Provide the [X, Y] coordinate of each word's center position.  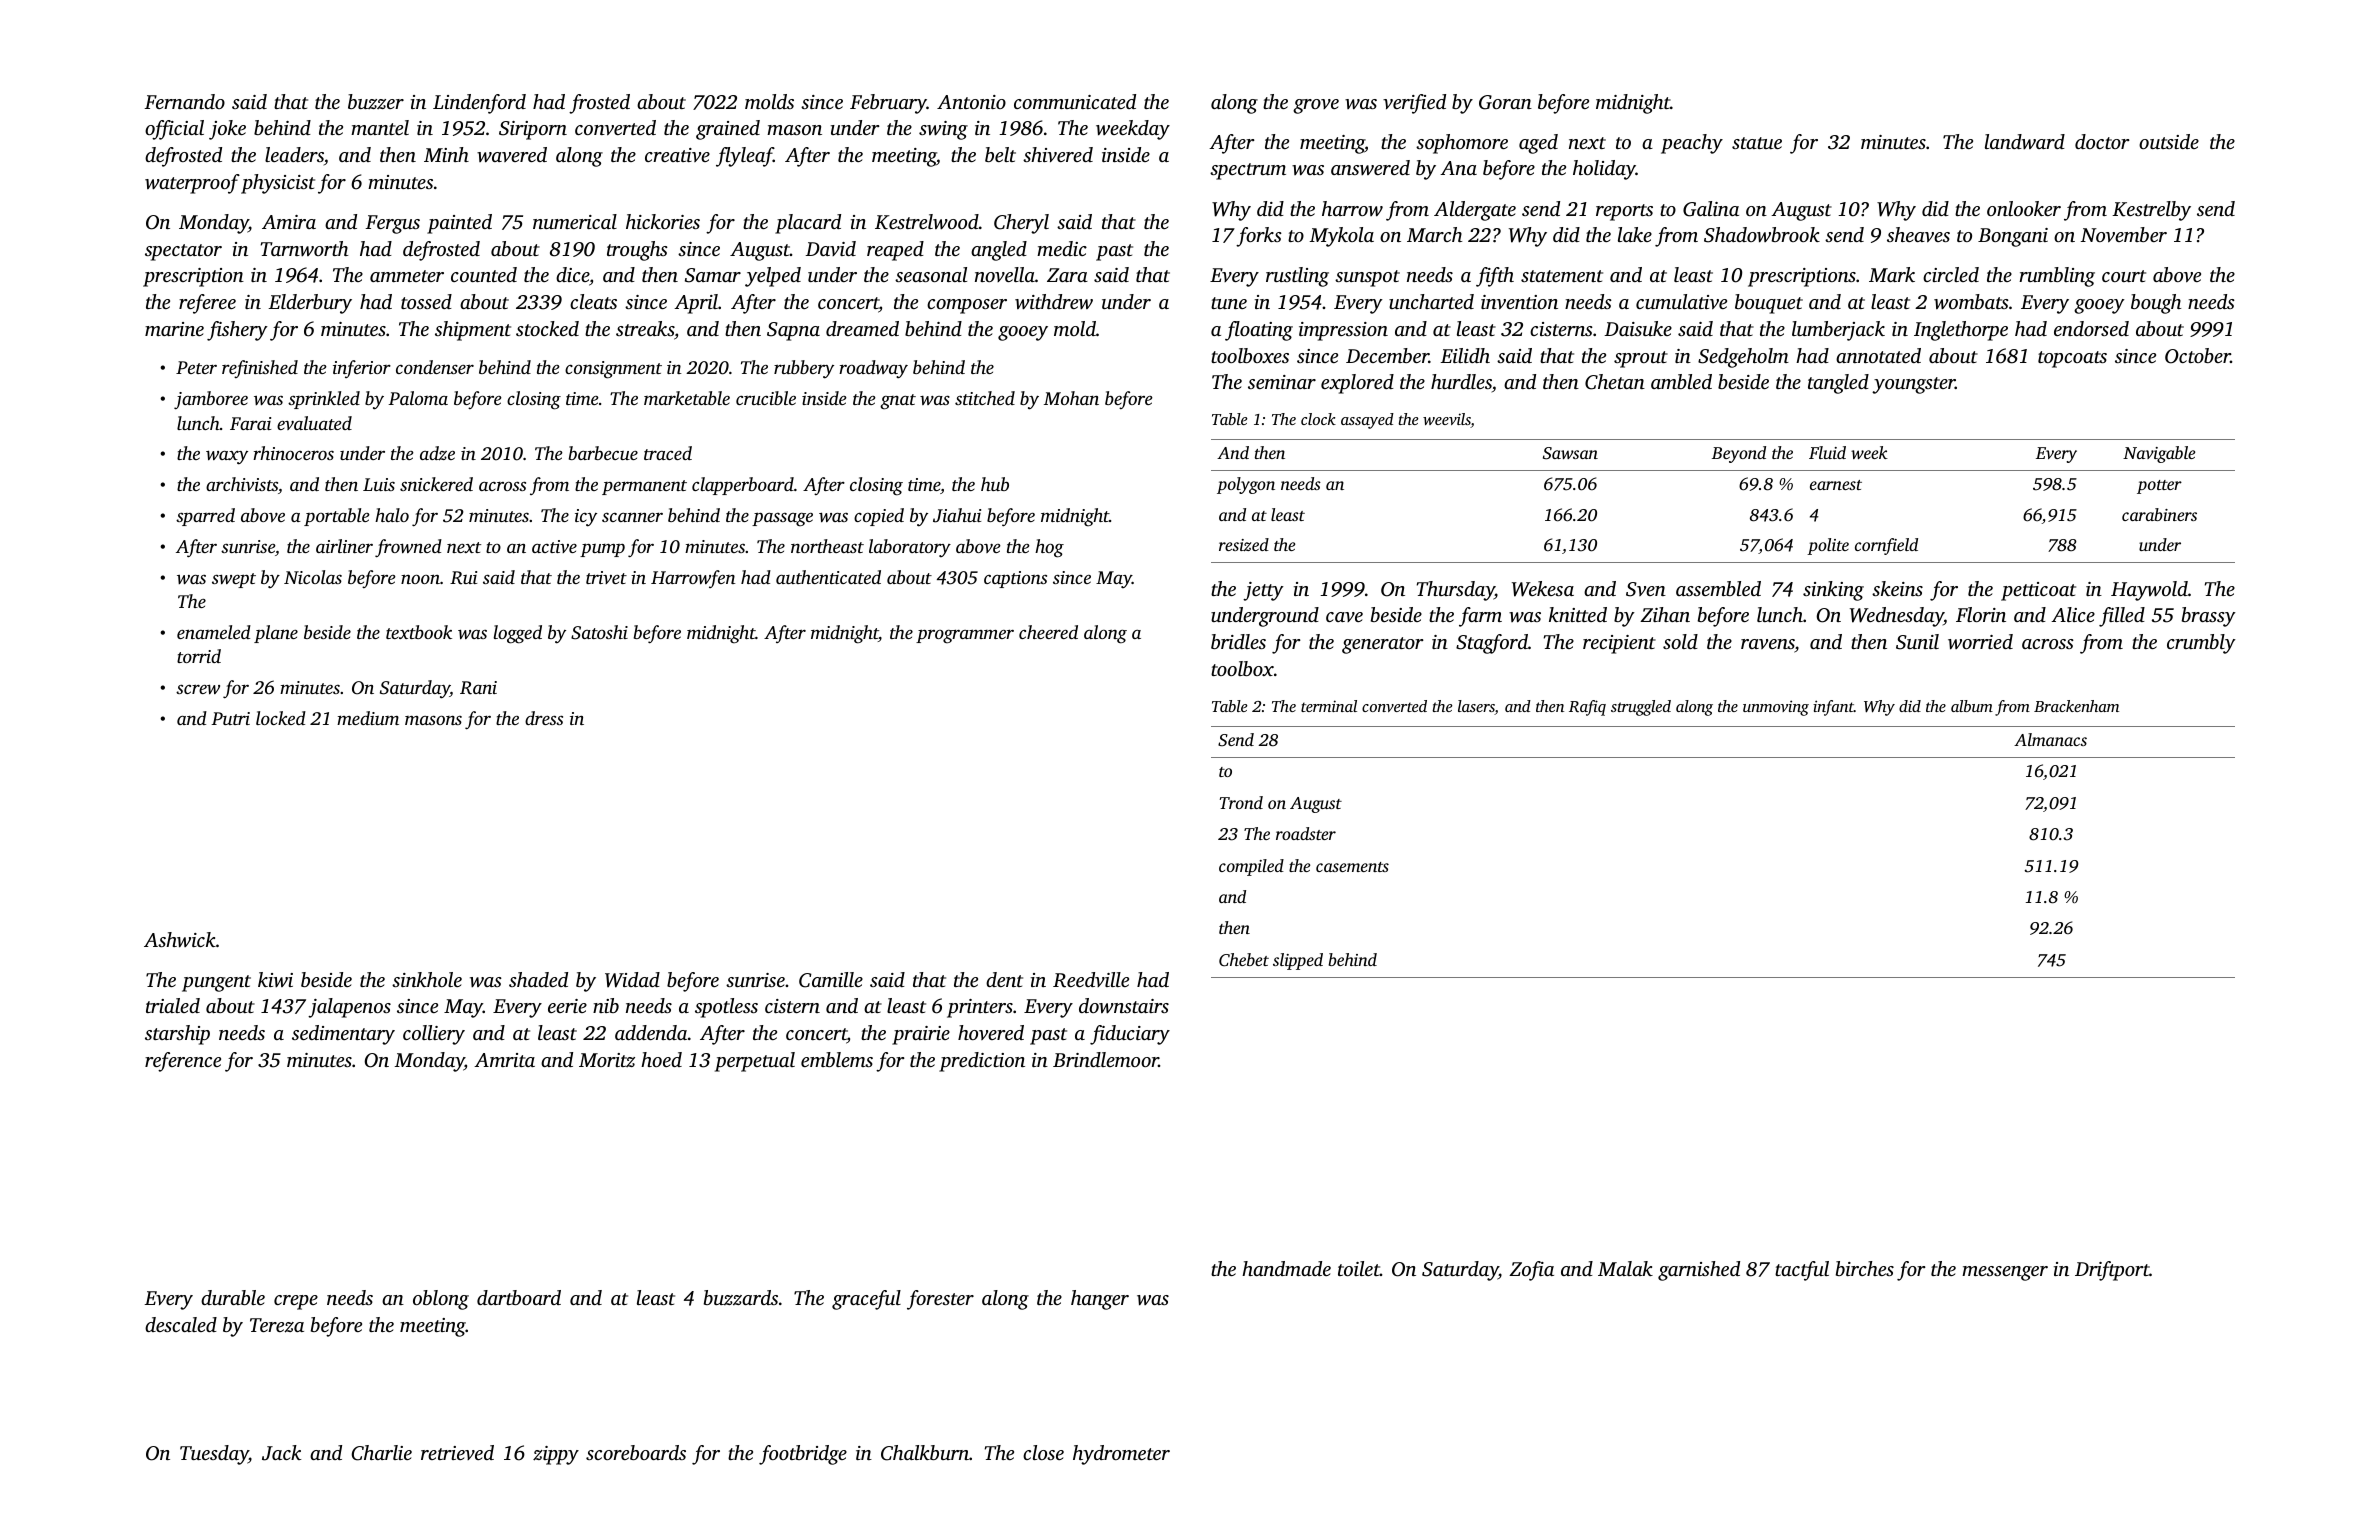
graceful [866, 1300]
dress [544, 718]
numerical [575, 221]
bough [2156, 304]
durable [233, 1297]
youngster [1913, 385]
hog [1049, 548]
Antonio [971, 102]
